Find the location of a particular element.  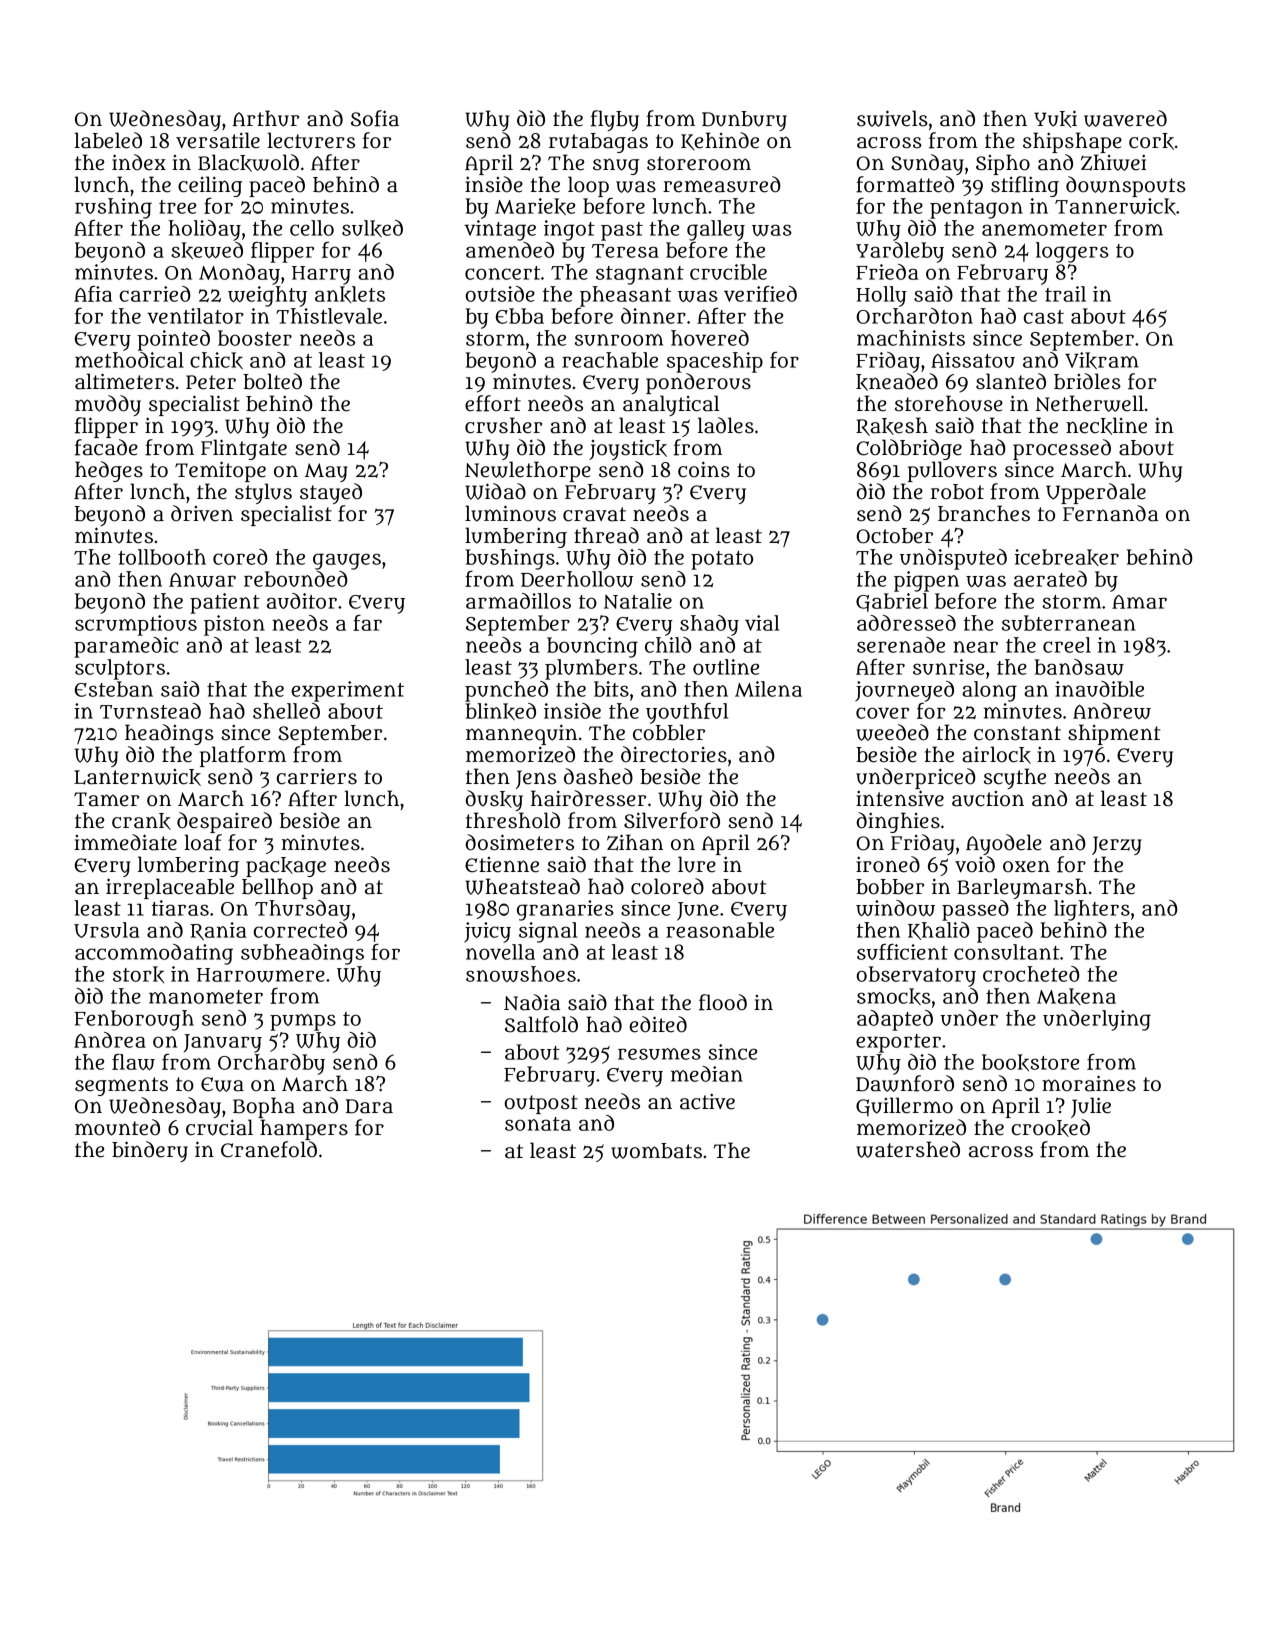

Afia is located at coordinates (93, 294).
